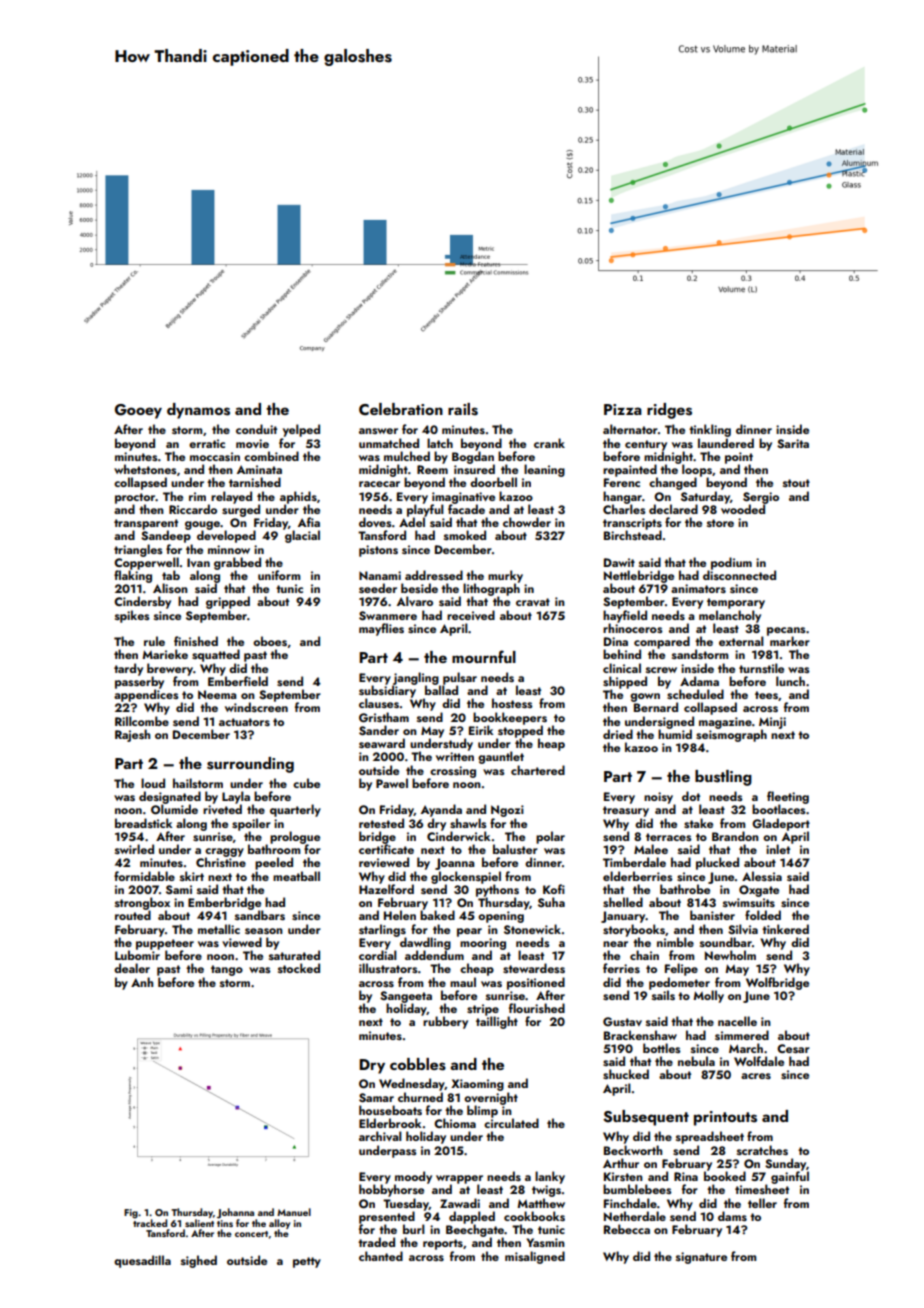 The image size is (924, 1308). Describe the element at coordinates (166, 536) in the screenshot. I see `Sandeep` at that location.
